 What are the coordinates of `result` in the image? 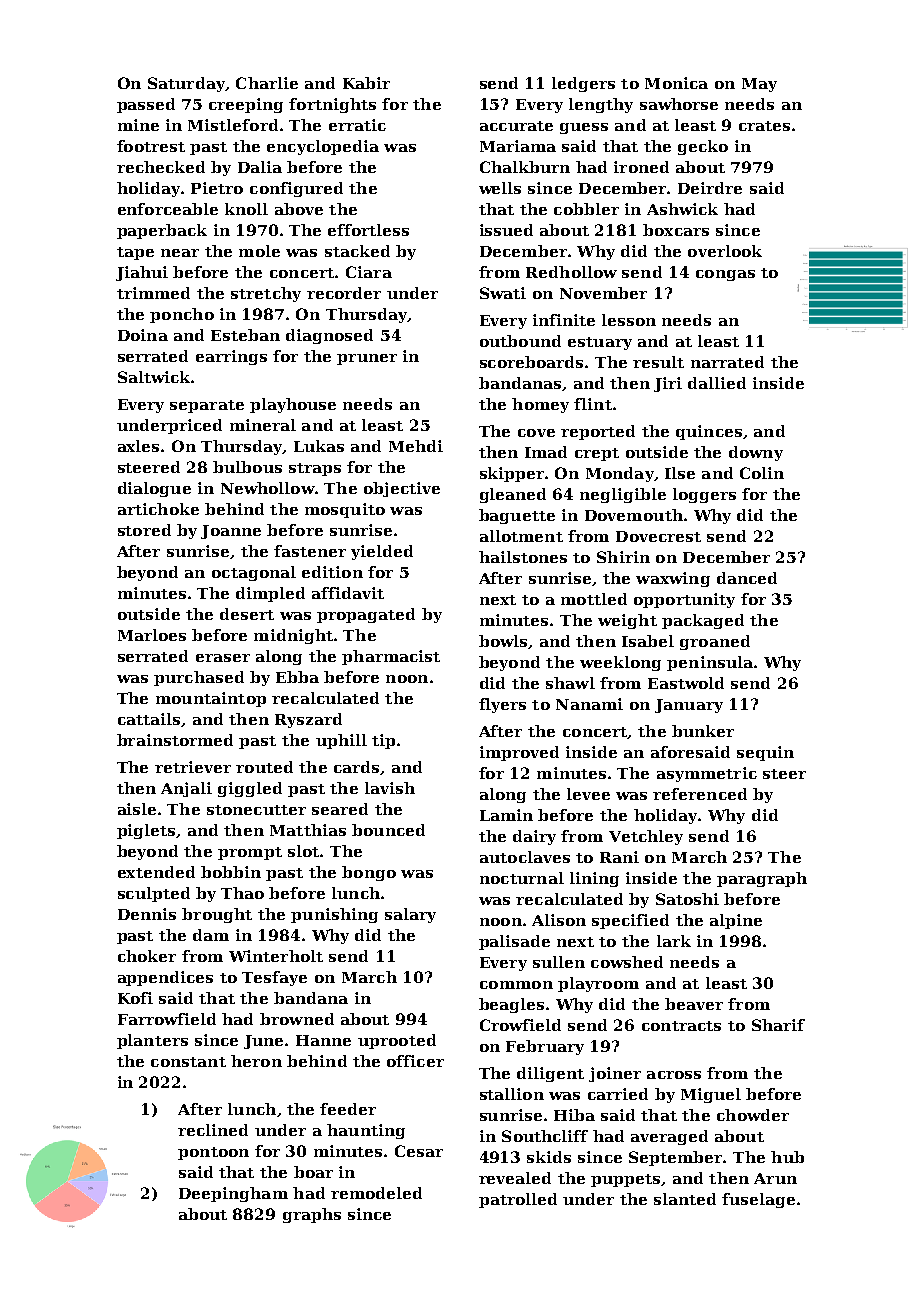 It's located at (658, 362).
